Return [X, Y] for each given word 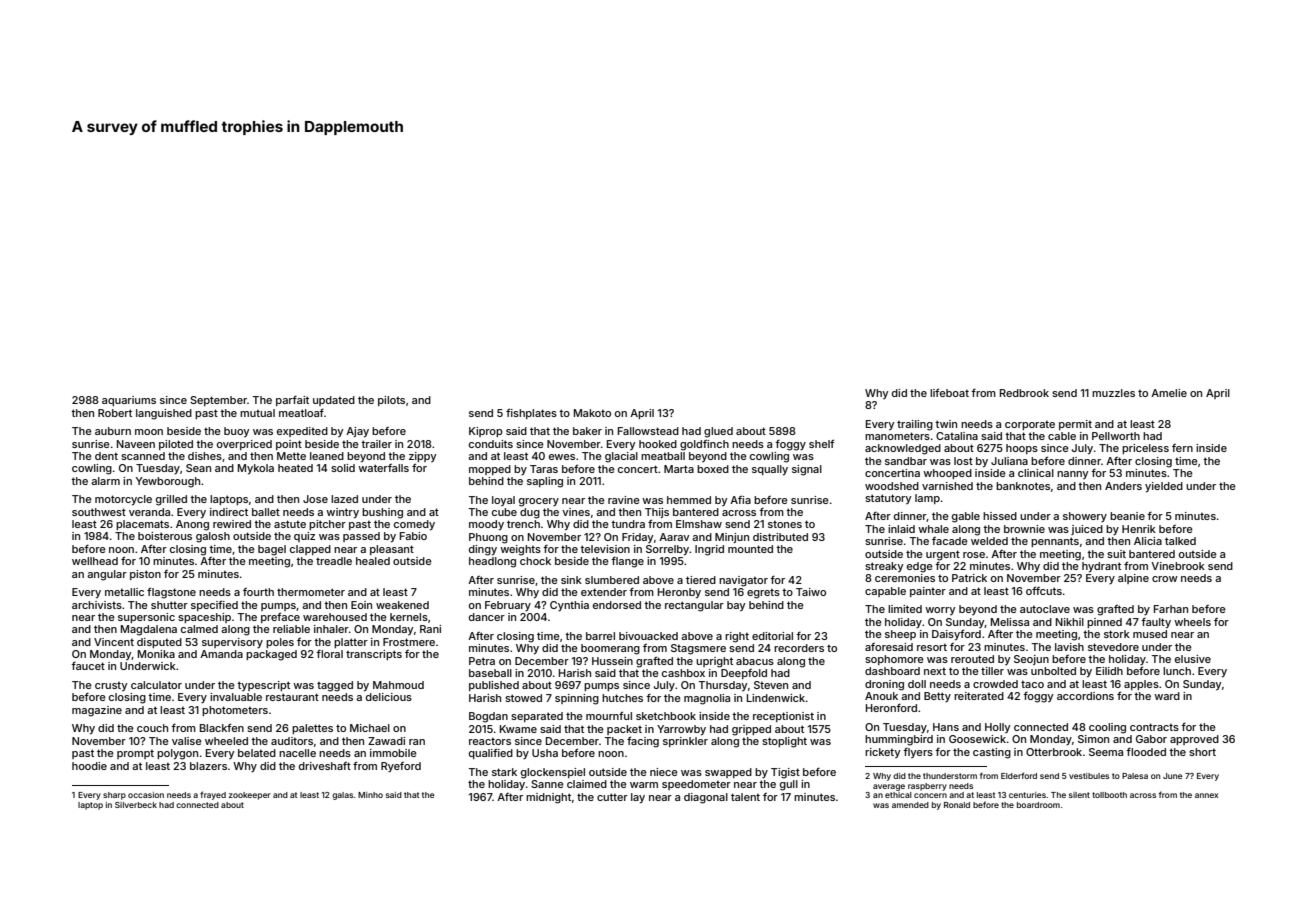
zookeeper [250, 796]
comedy [414, 525]
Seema [1106, 752]
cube [504, 512]
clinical [1036, 473]
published [494, 686]
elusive [1193, 659]
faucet [88, 666]
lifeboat [949, 392]
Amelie [1169, 393]
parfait [292, 401]
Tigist [785, 773]
